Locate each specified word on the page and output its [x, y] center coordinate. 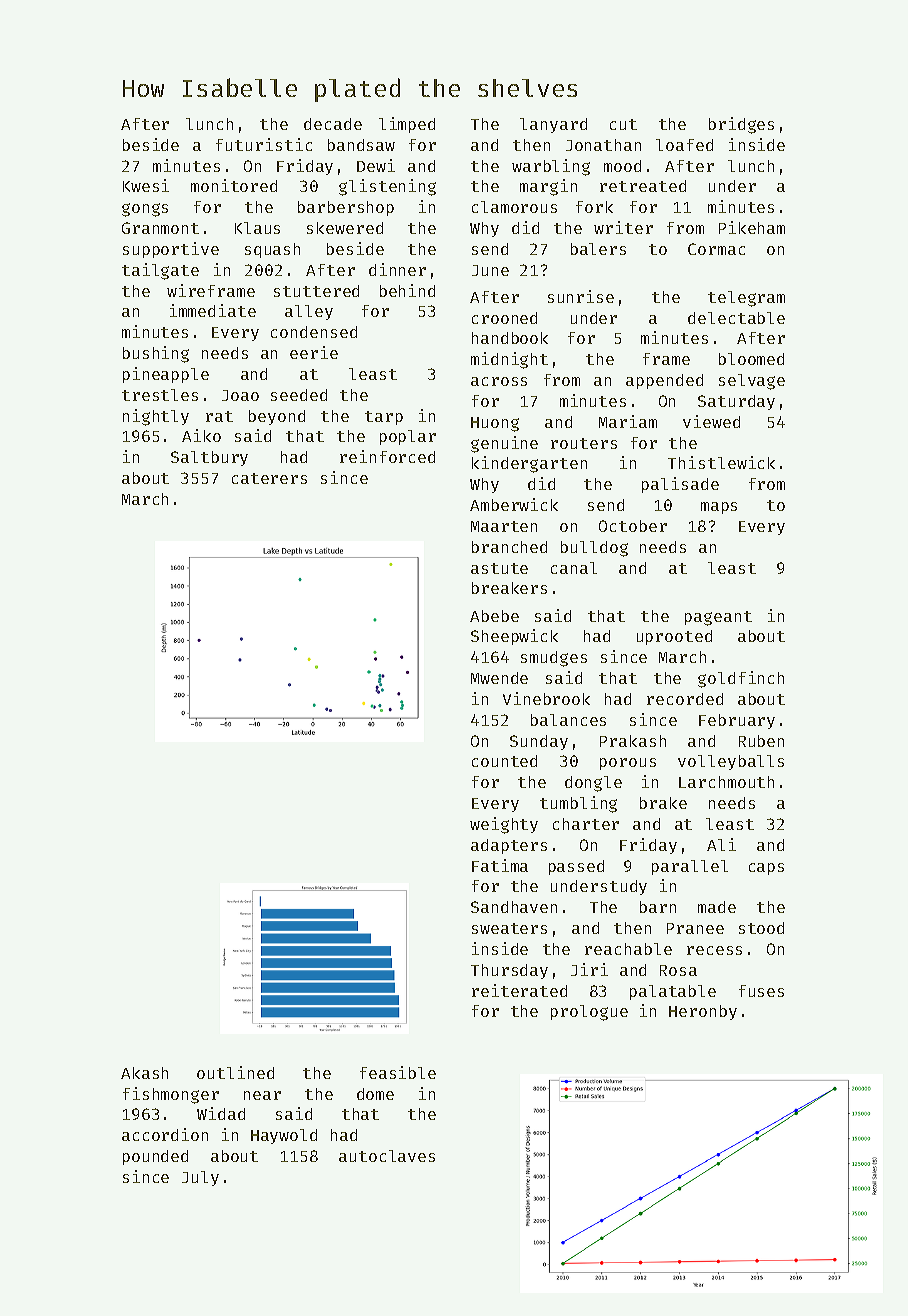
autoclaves [387, 1156]
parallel [690, 867]
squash [272, 250]
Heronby [703, 1012]
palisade [680, 485]
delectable [736, 318]
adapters [509, 846]
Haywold [284, 1136]
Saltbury [209, 458]
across [499, 381]
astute [499, 568]
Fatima [500, 865]
